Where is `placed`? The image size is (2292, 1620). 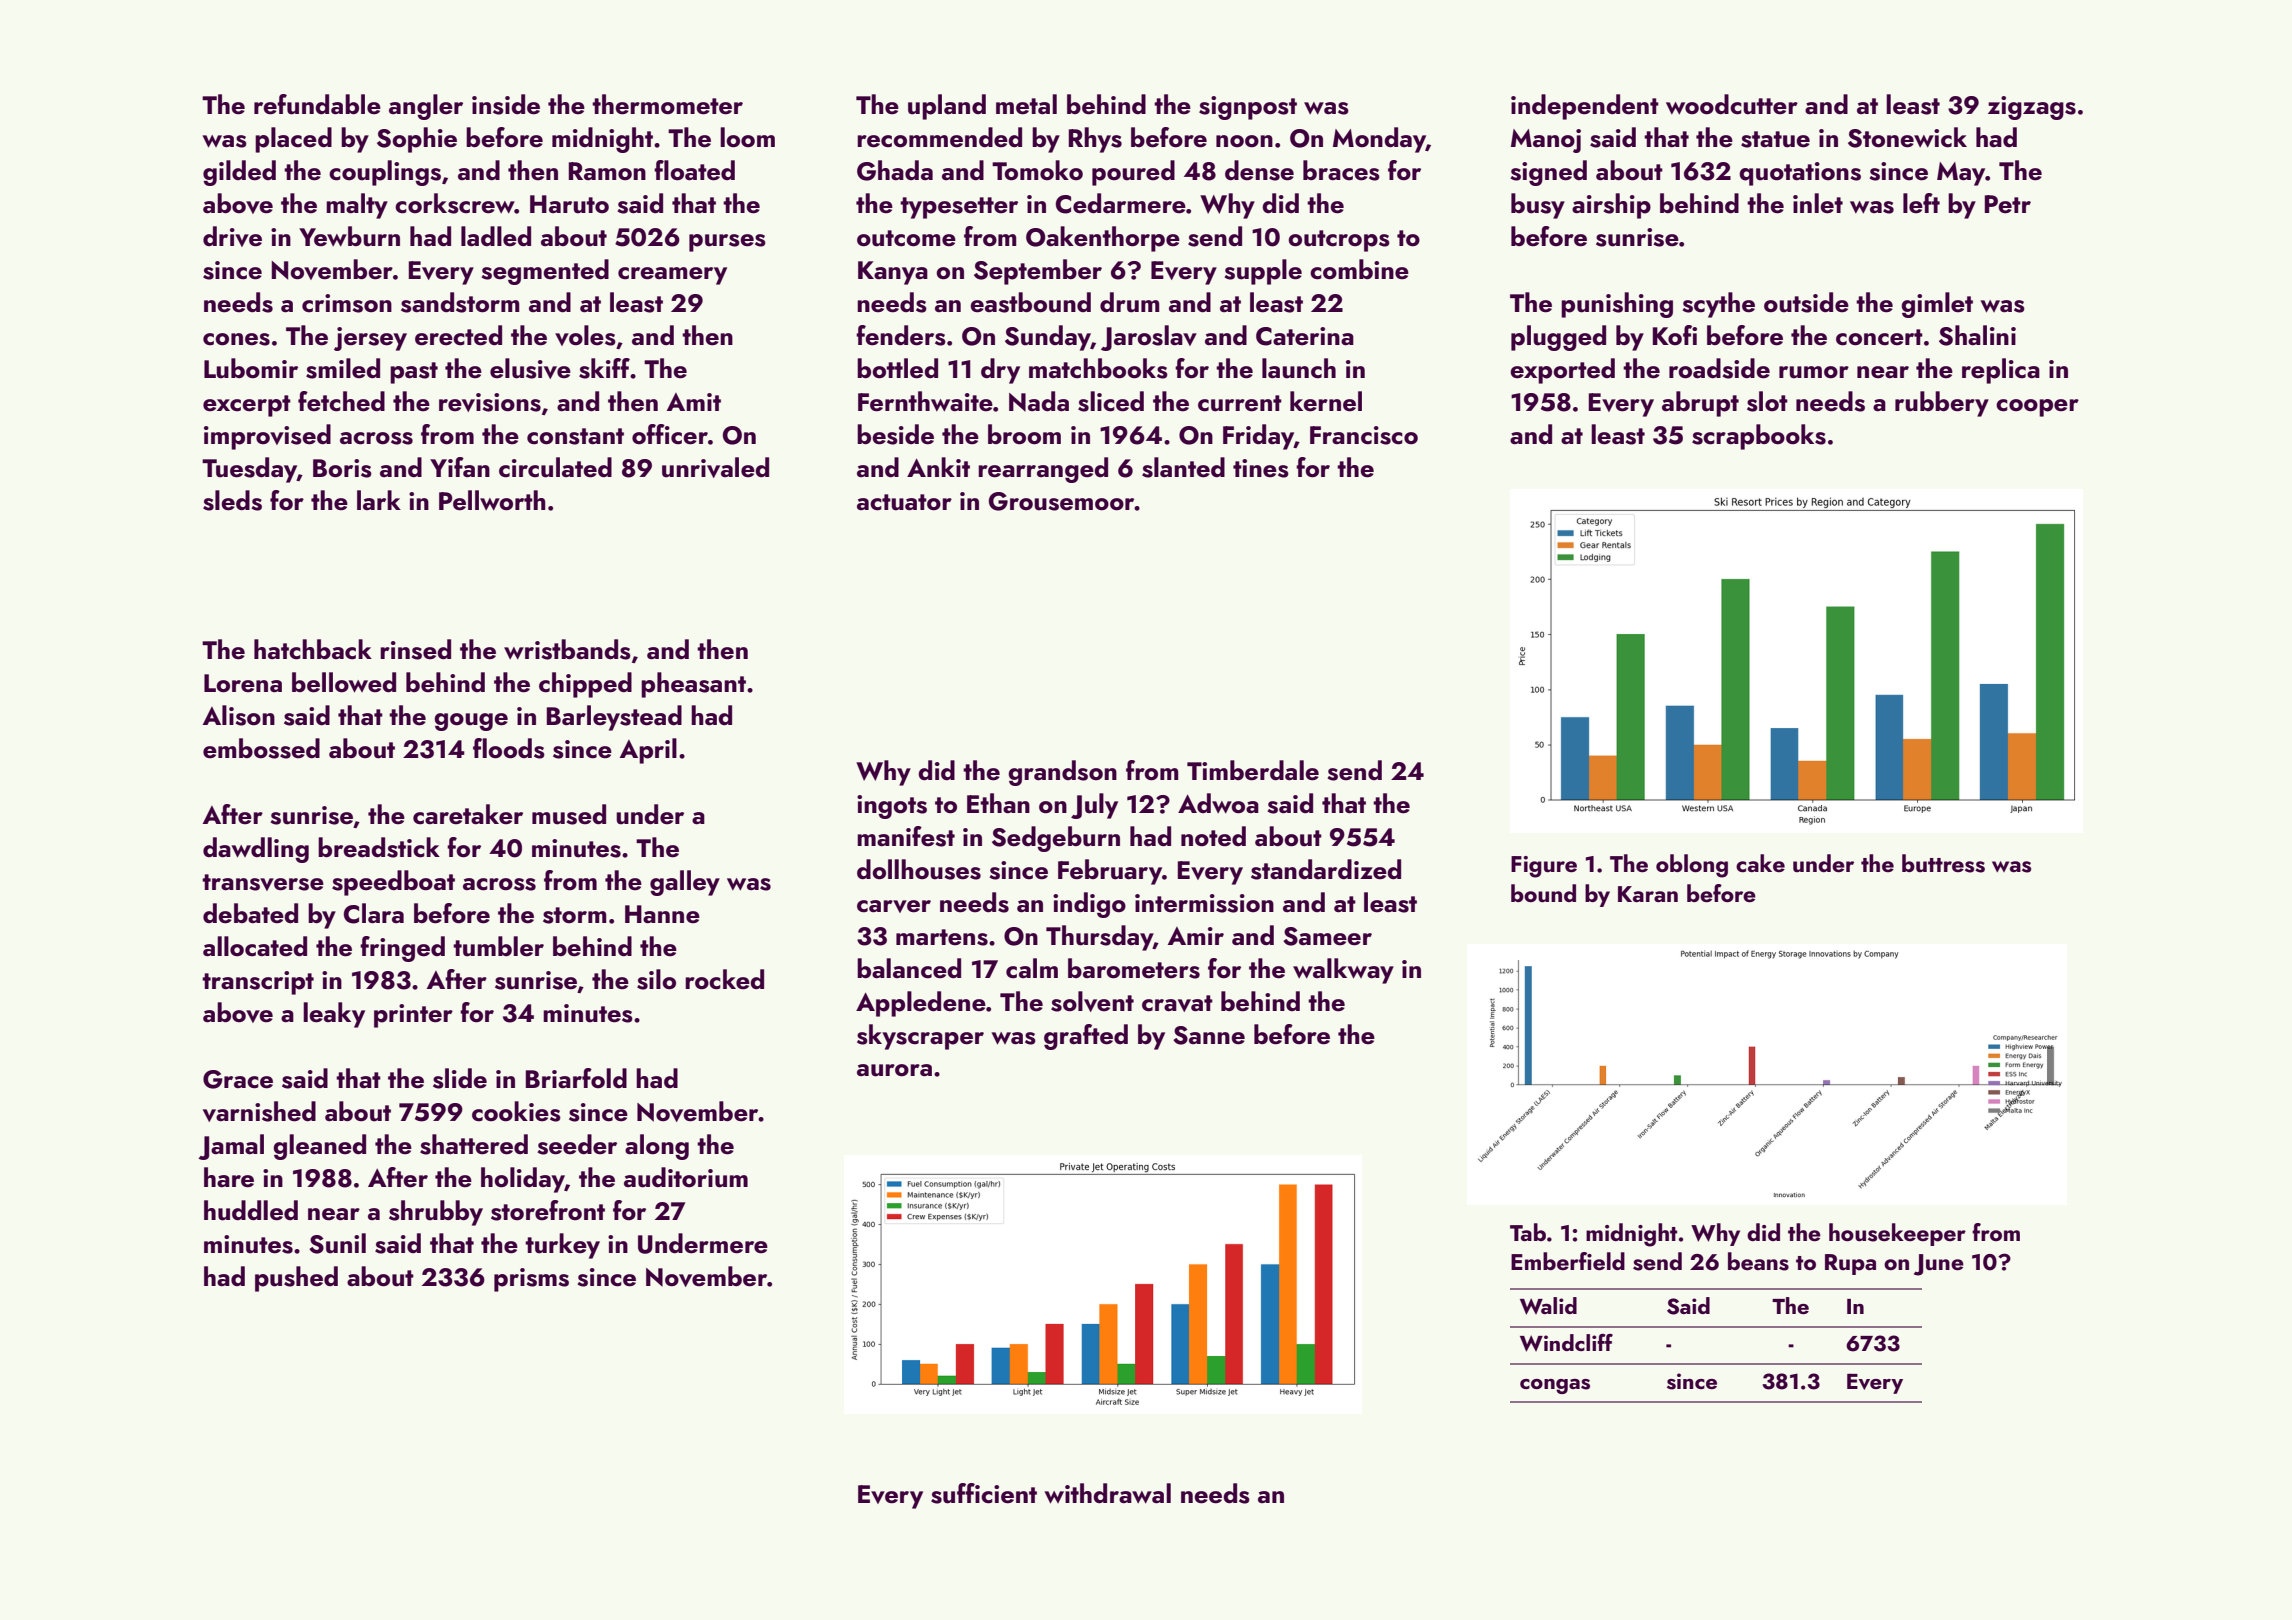
placed is located at coordinates (293, 140).
